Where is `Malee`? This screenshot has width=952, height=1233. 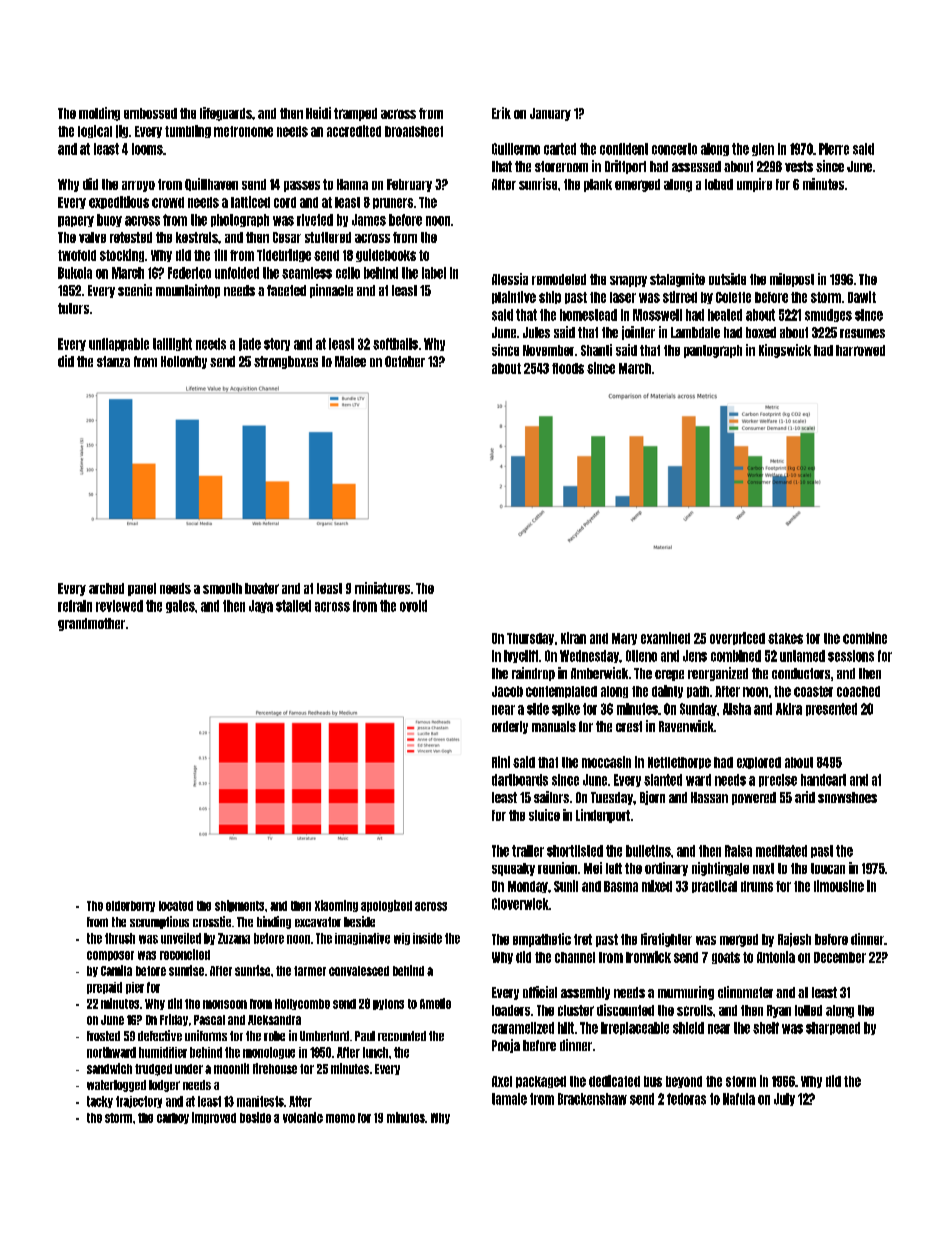
Malee is located at coordinates (350, 361).
